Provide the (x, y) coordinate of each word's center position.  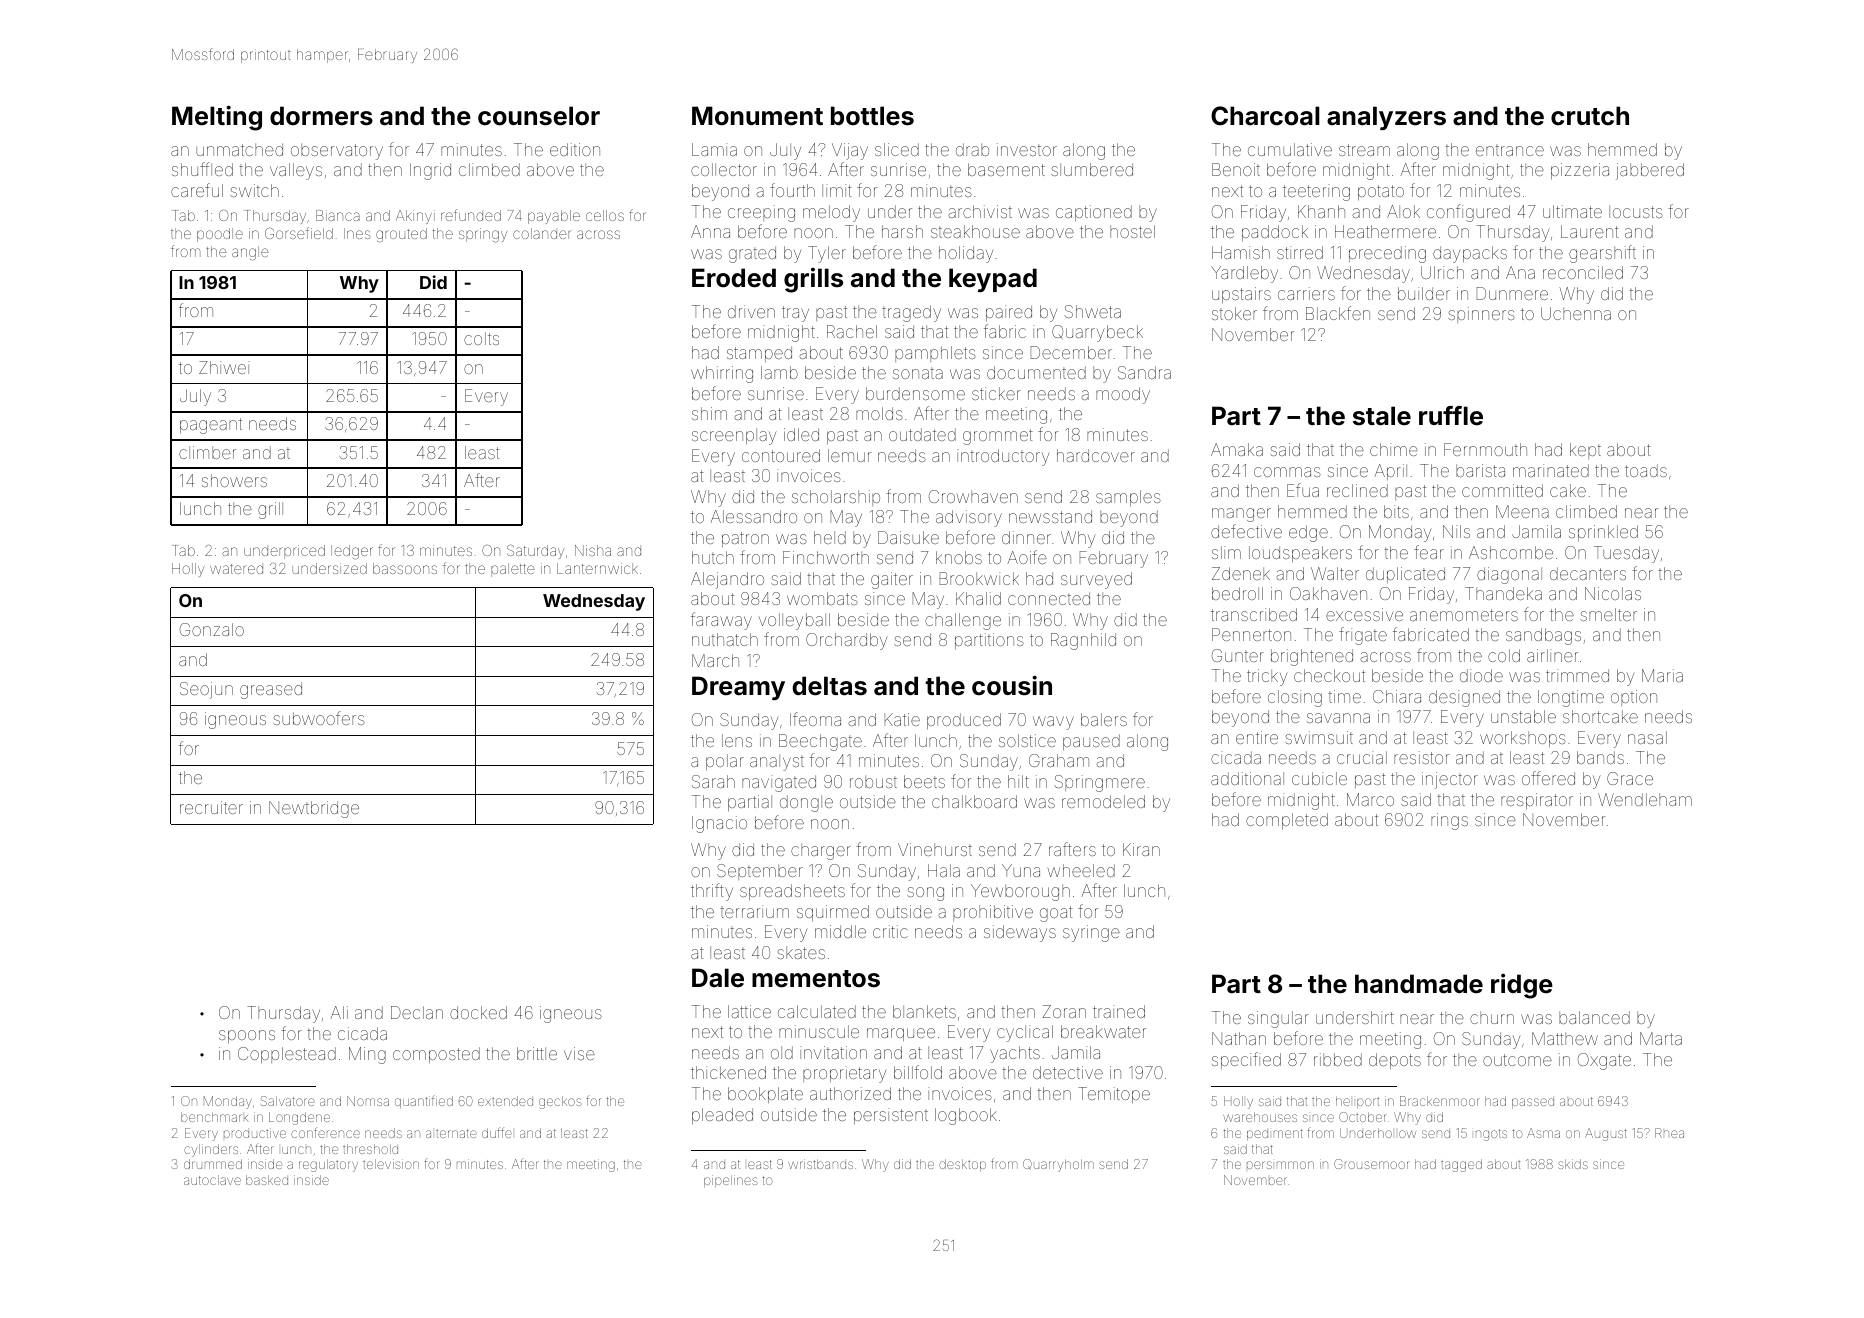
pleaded (722, 1116)
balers (1104, 719)
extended (505, 1101)
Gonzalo (212, 629)
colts (481, 338)
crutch (1590, 116)
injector (1450, 780)
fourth (792, 190)
